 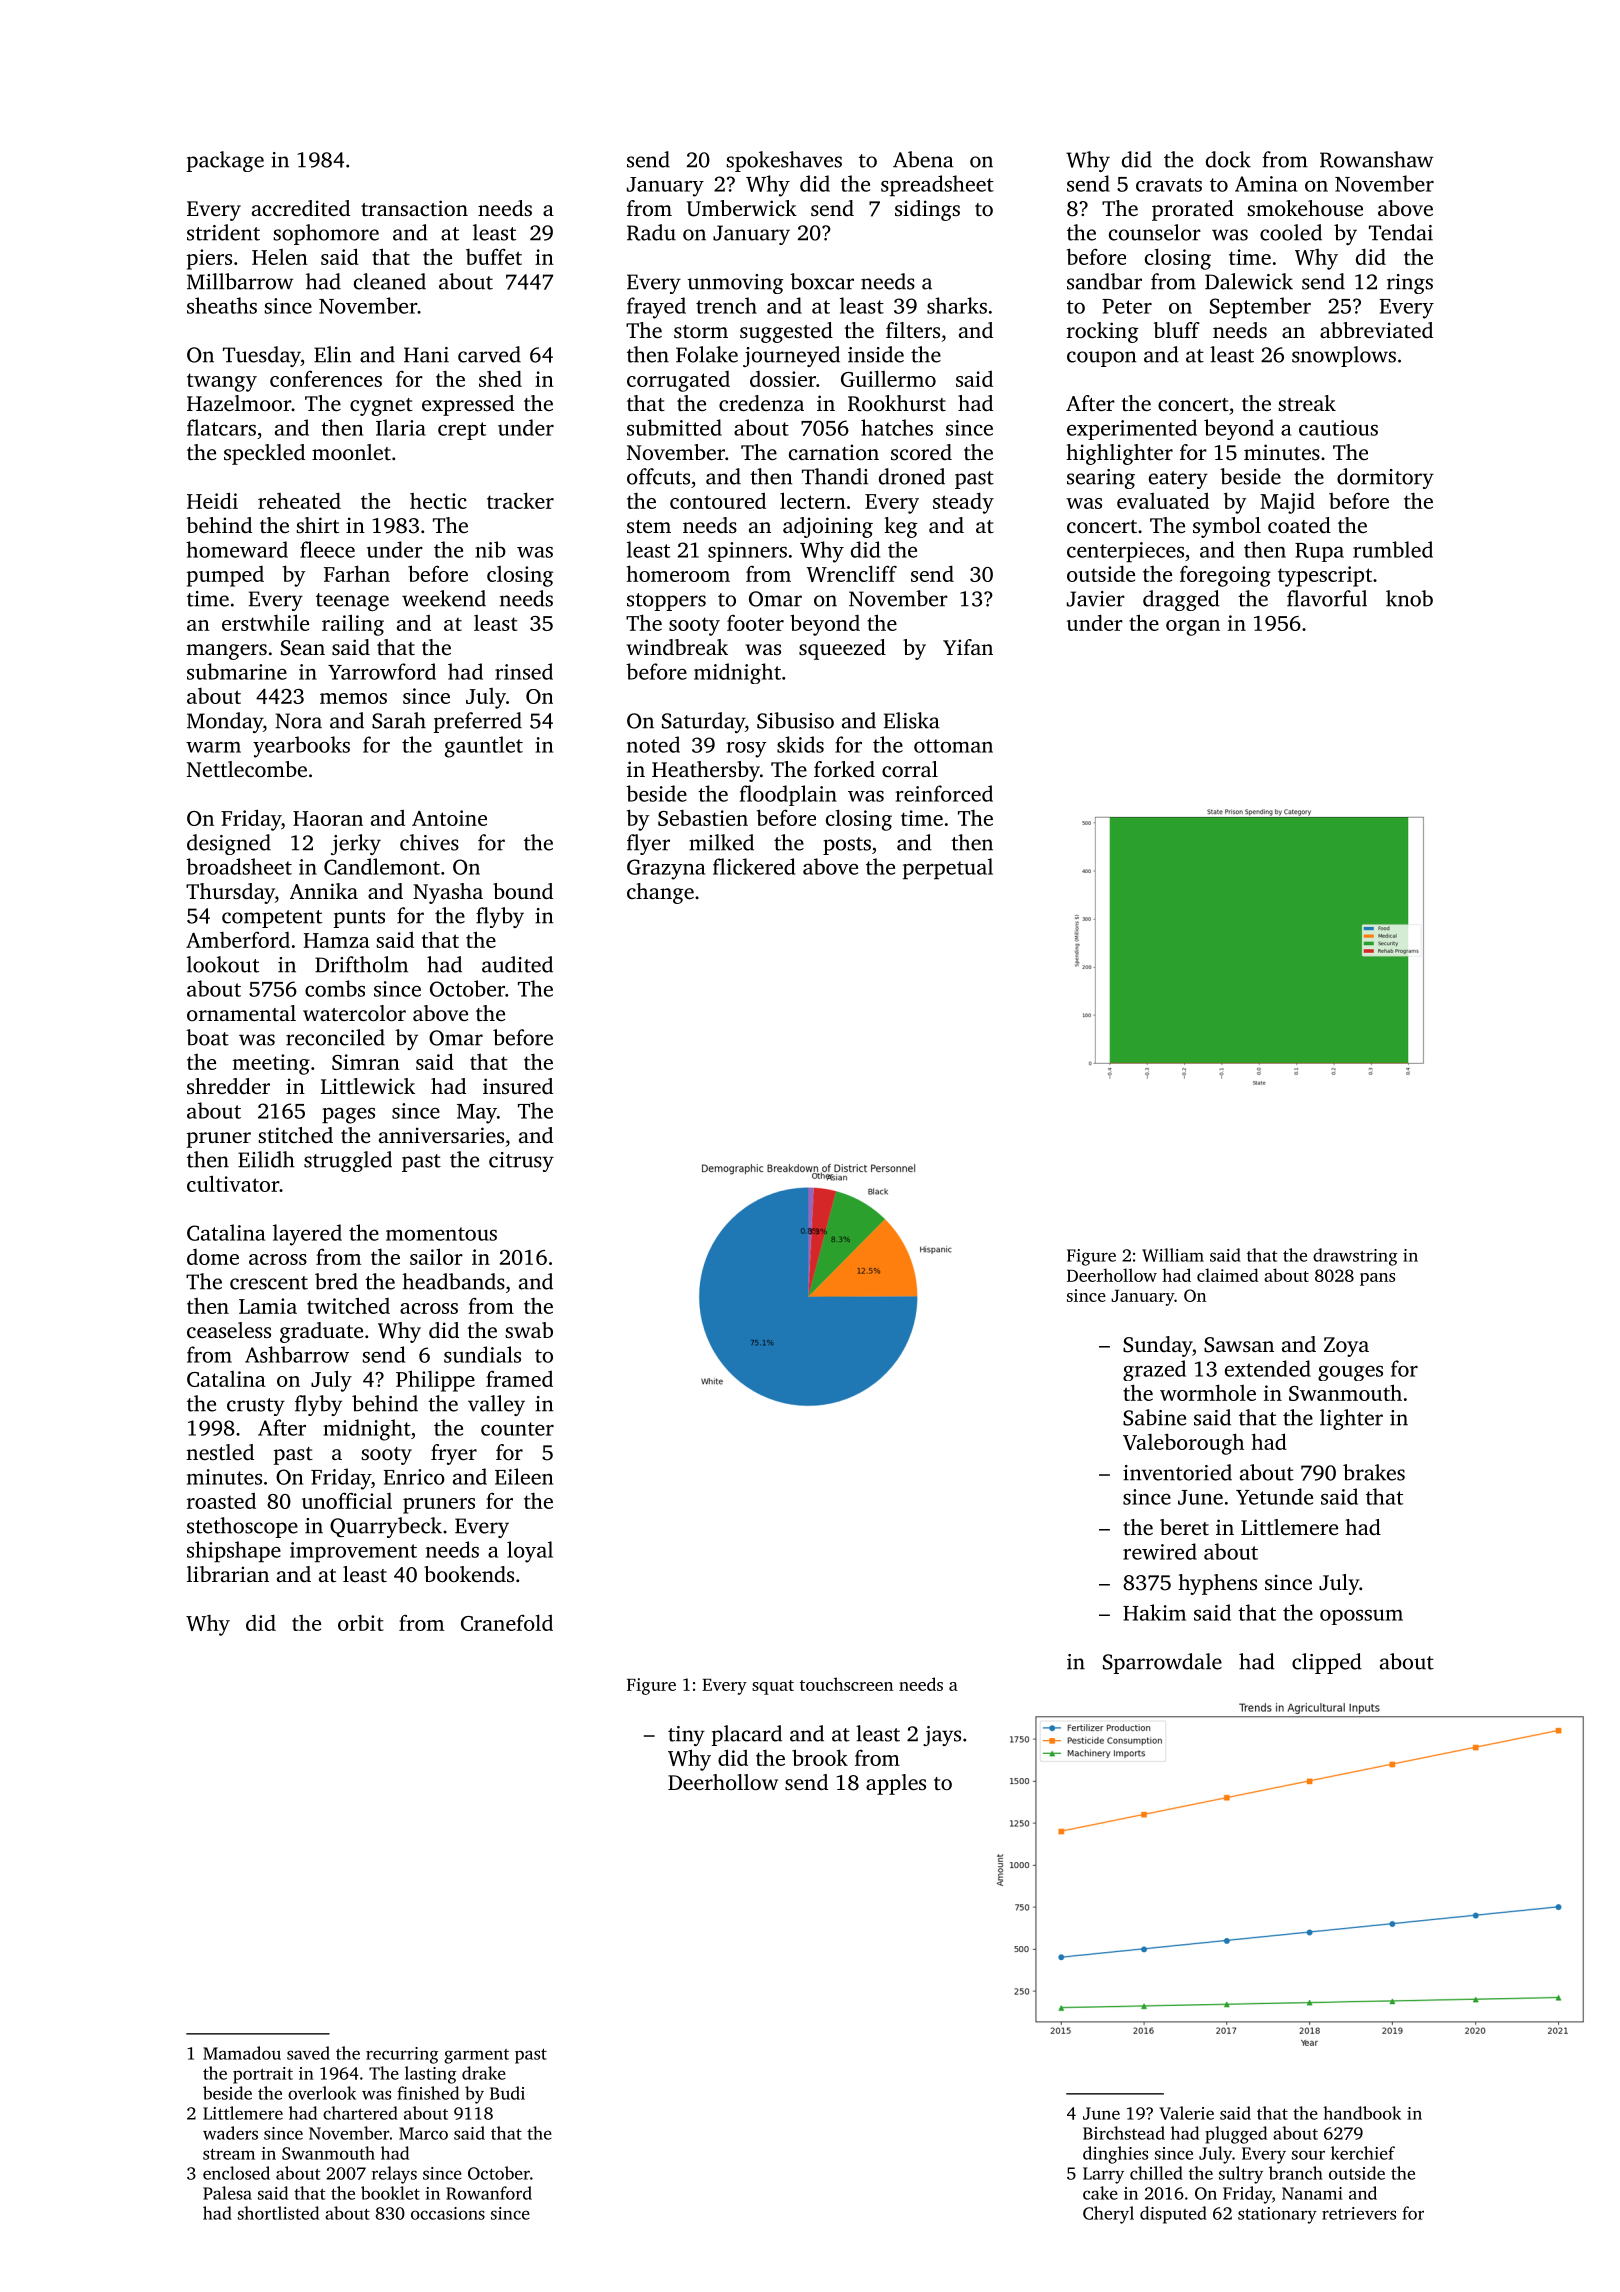 I want to click on shortlisted, so click(x=278, y=2213).
